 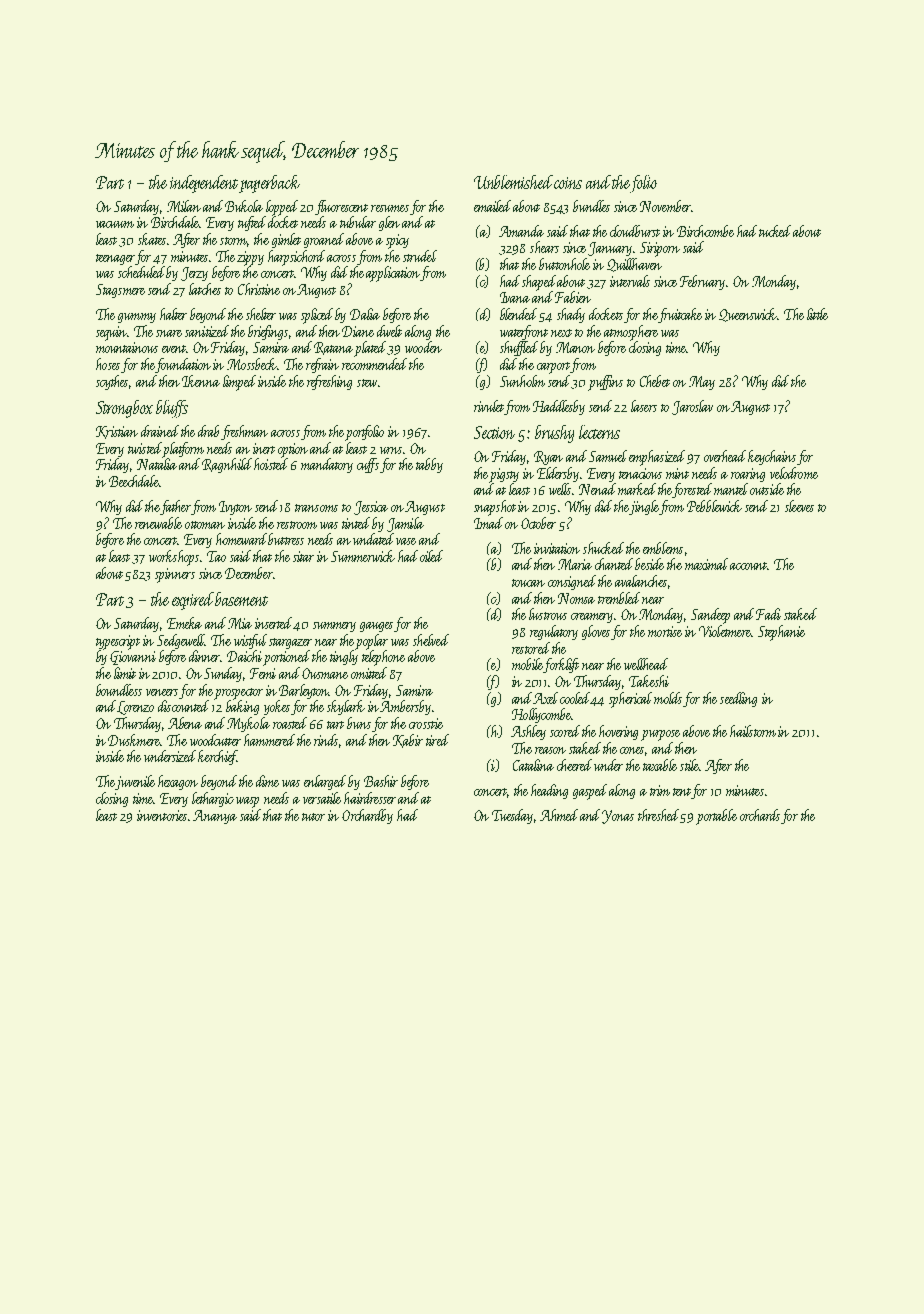 What do you see at coordinates (405, 707) in the screenshot?
I see `Ambersby` at bounding box center [405, 707].
